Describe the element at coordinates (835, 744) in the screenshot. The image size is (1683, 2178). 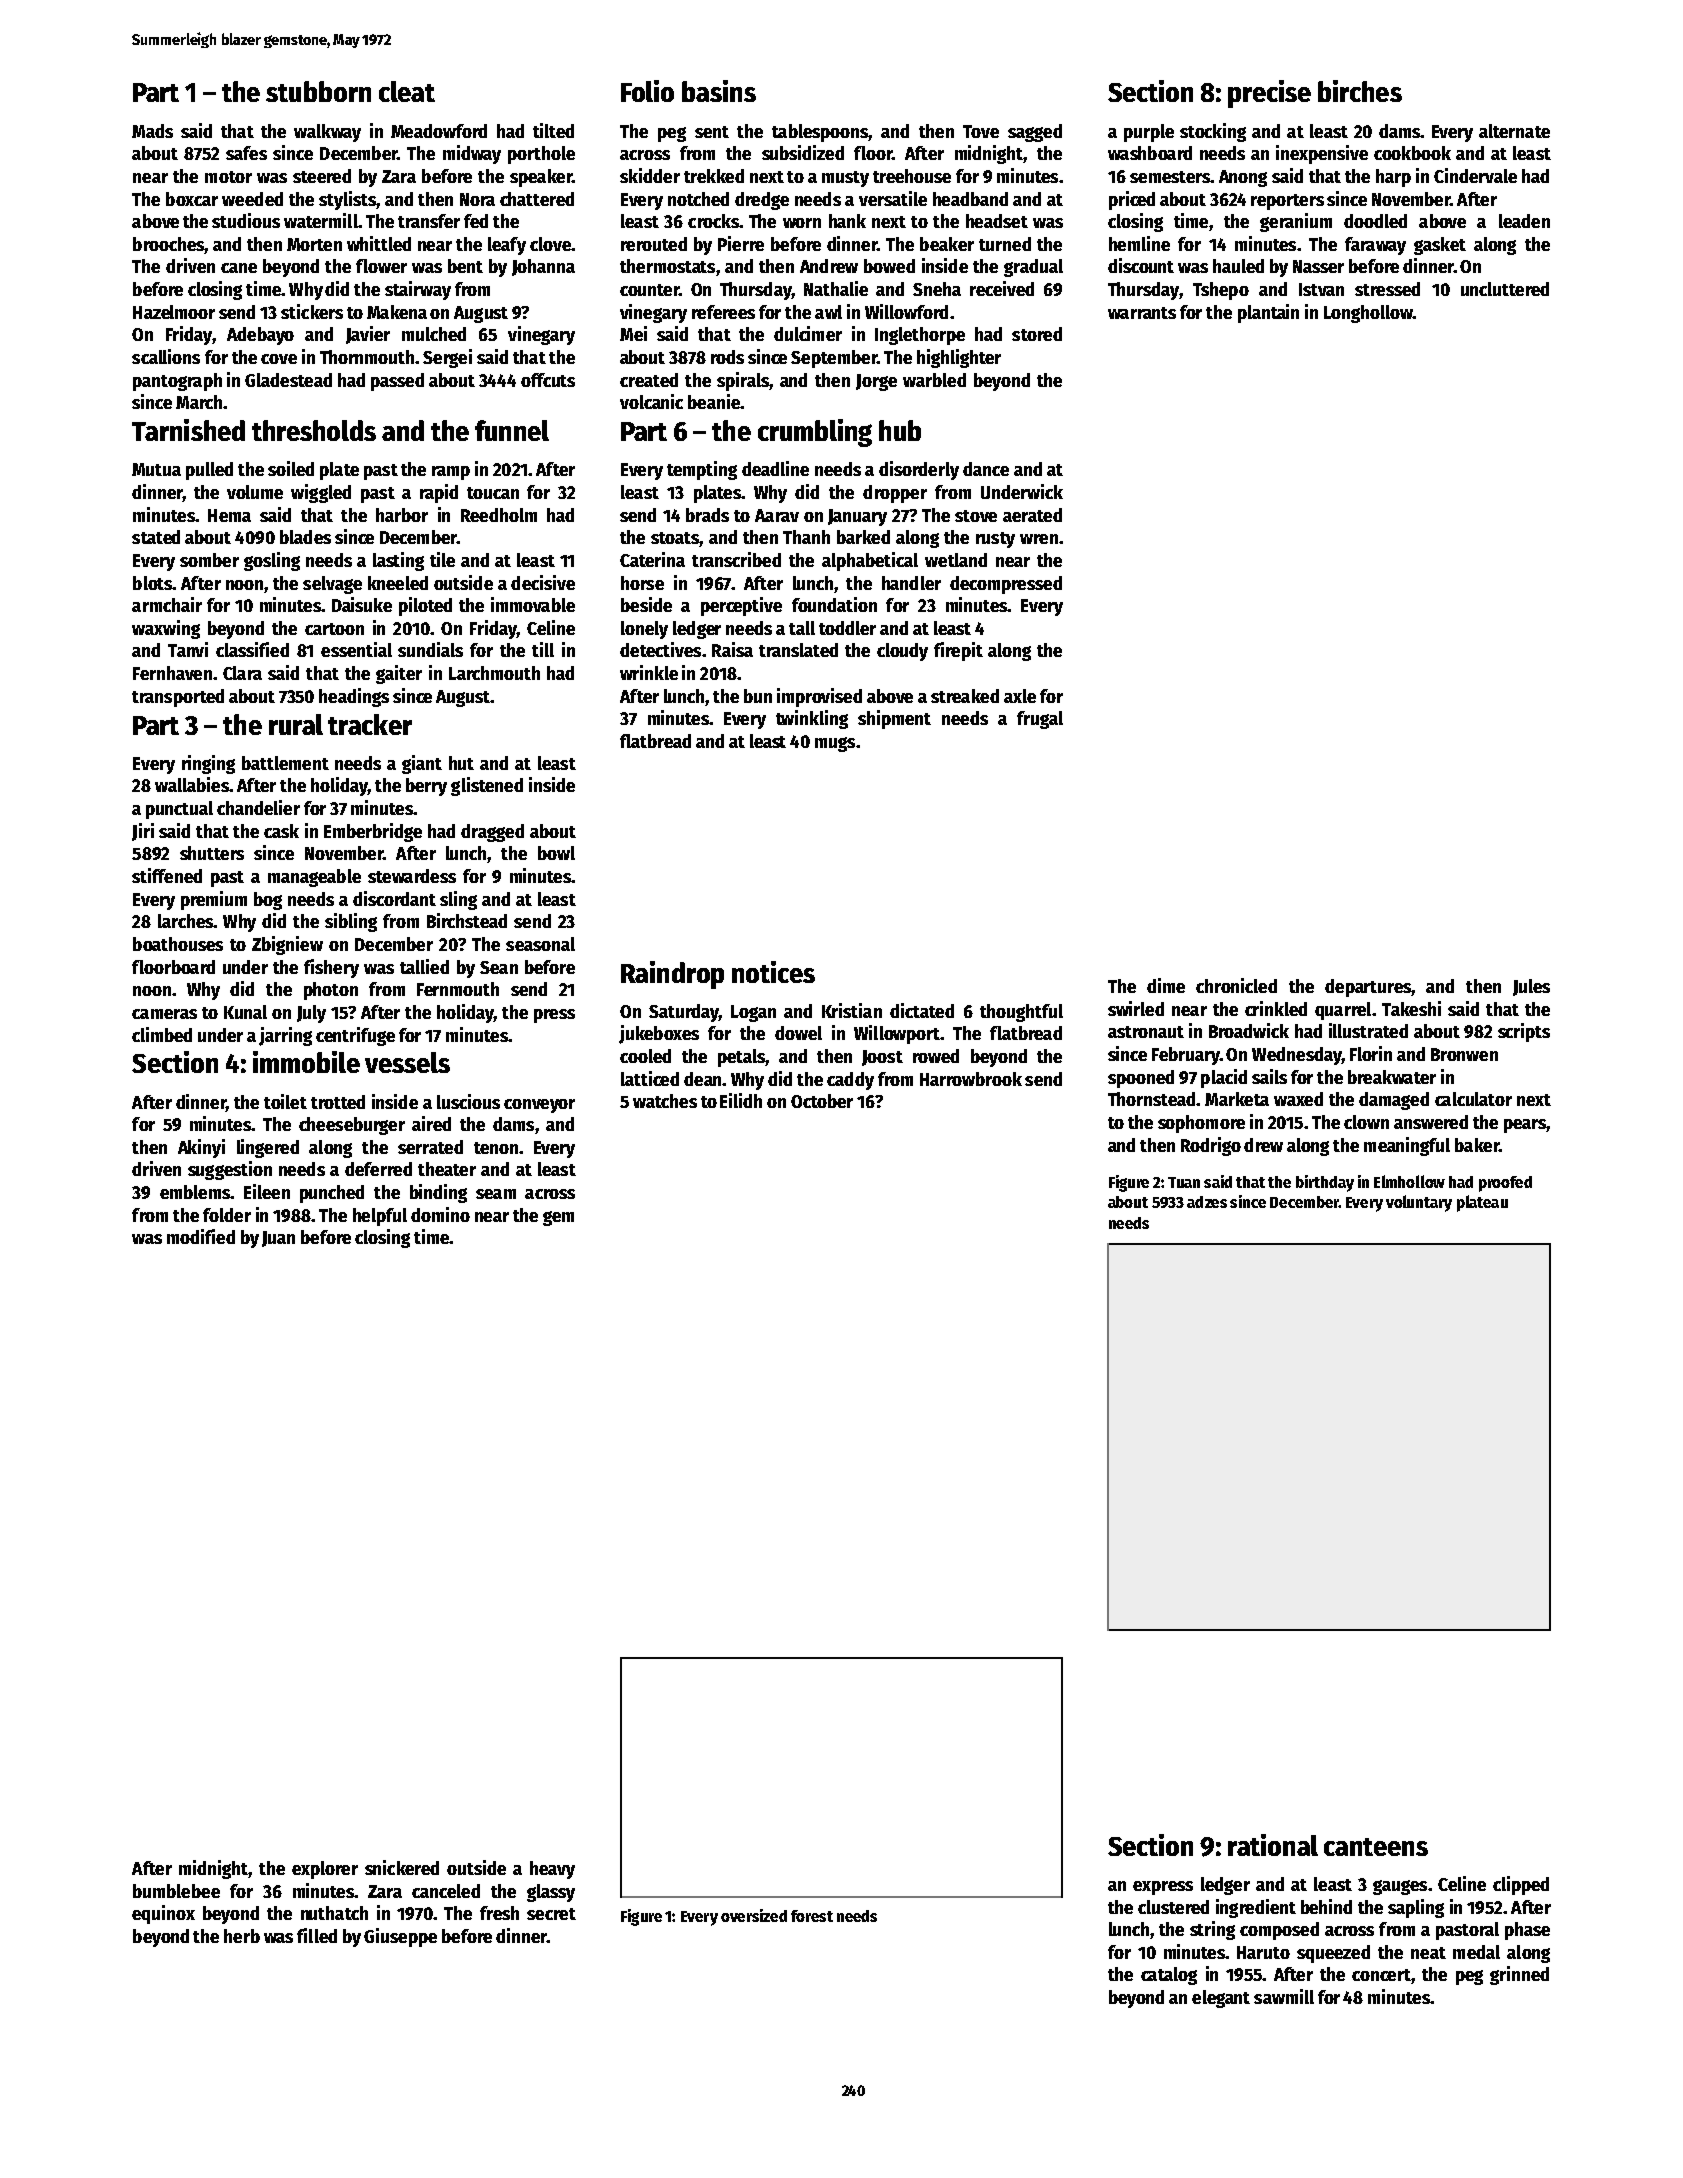
I see `mugs` at that location.
